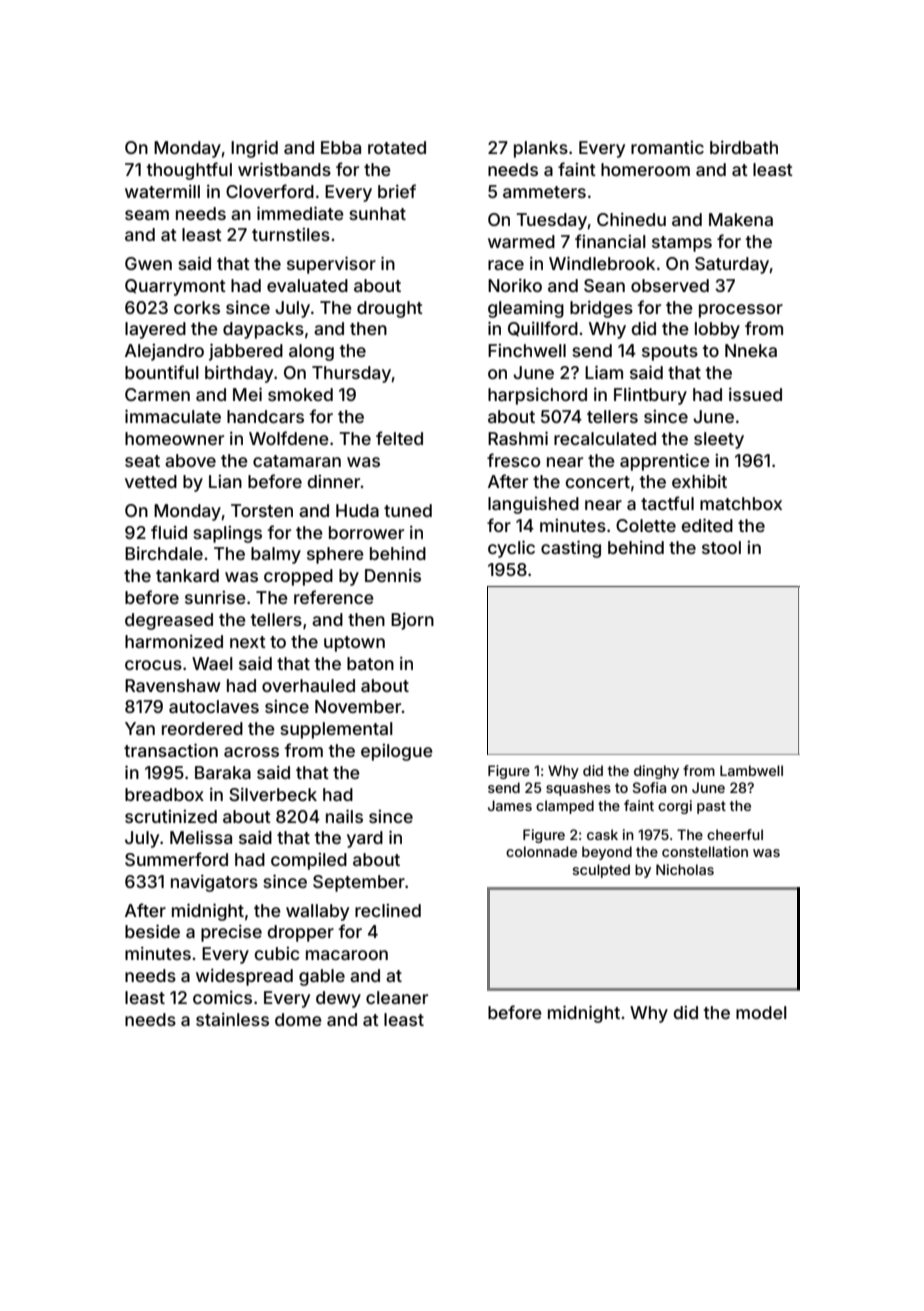 This screenshot has height=1311, width=924. I want to click on seam, so click(147, 215).
